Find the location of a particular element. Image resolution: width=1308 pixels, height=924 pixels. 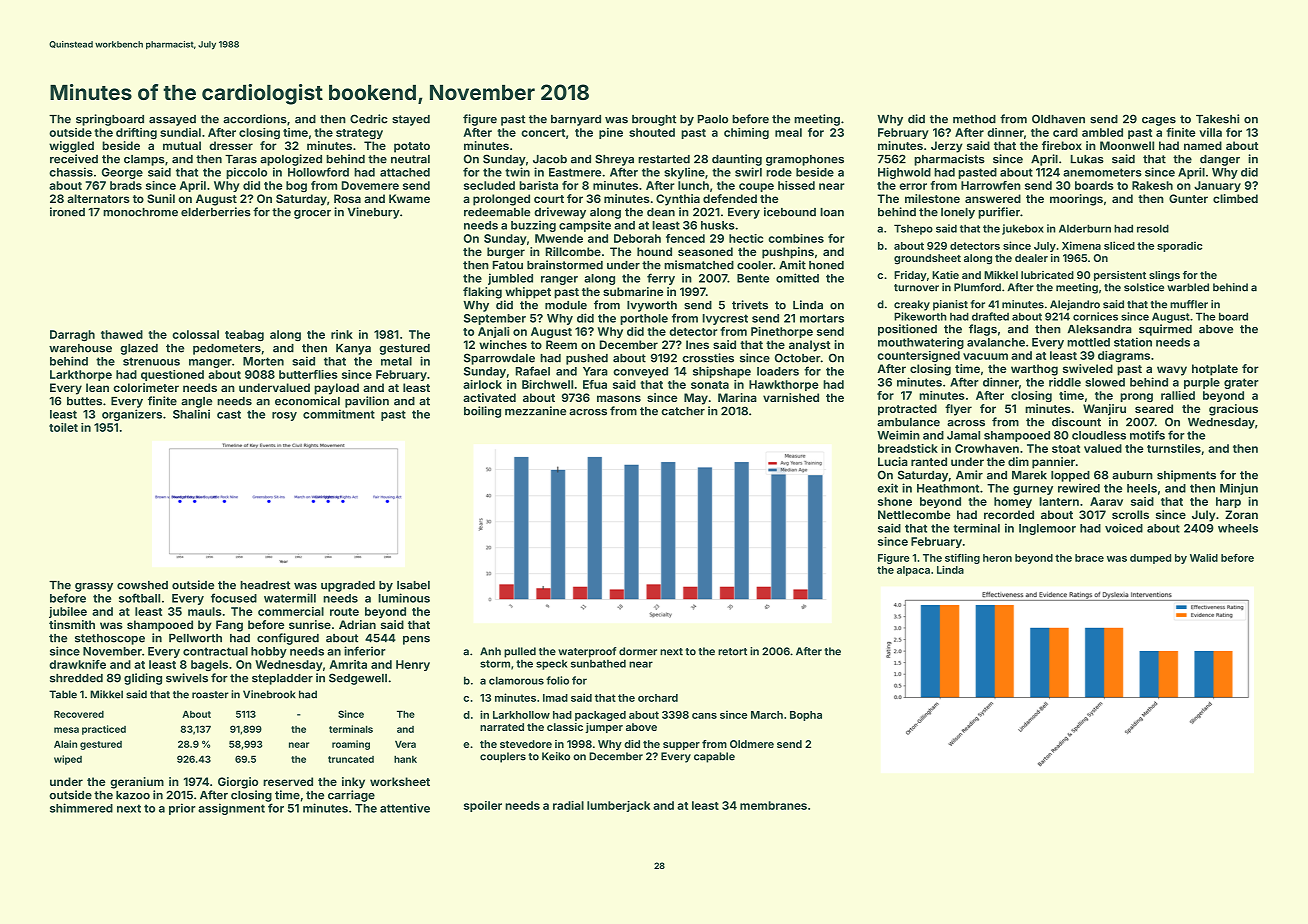

conveyed is located at coordinates (640, 372).
